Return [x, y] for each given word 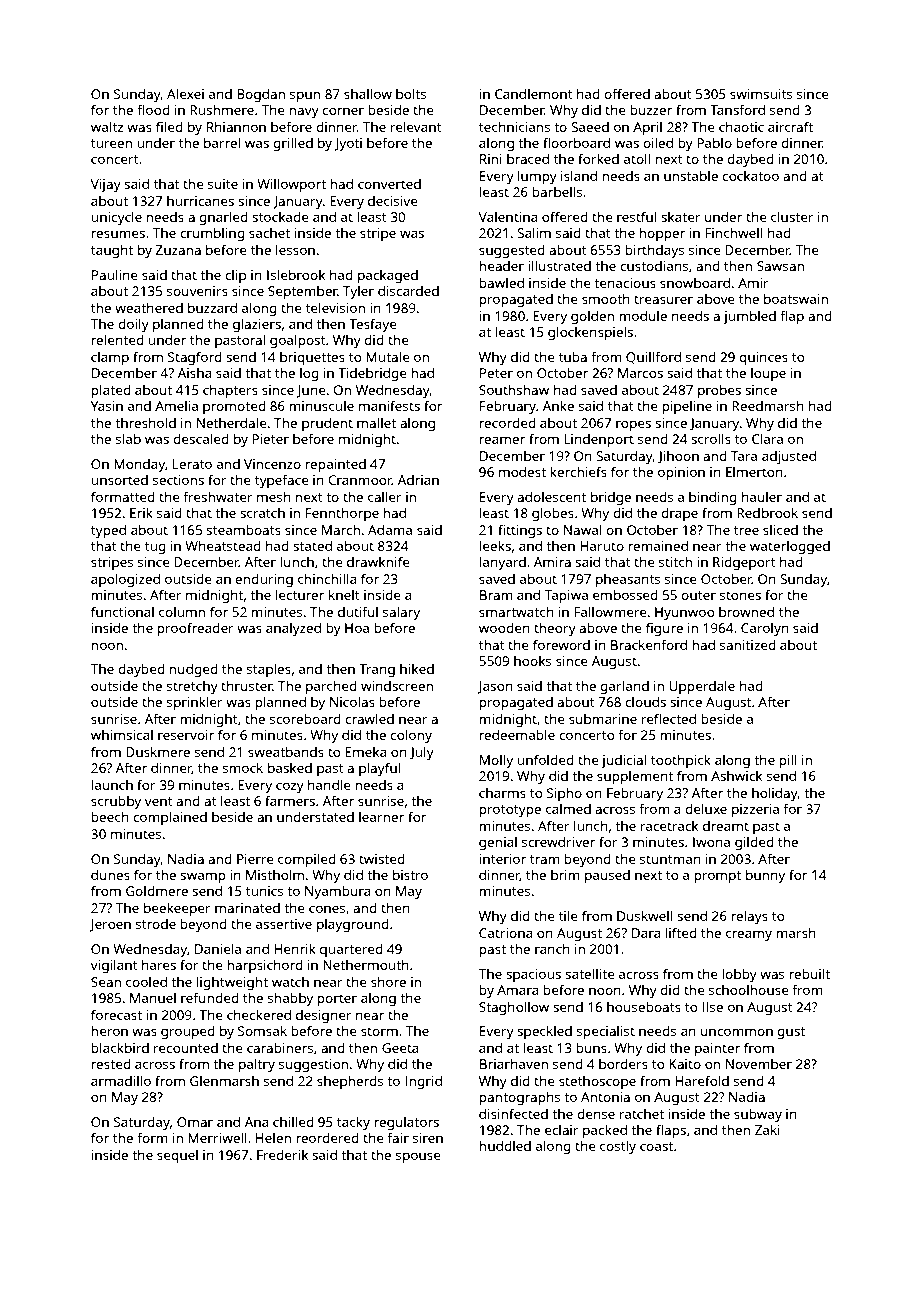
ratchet [642, 1114]
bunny [765, 876]
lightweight [232, 983]
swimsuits [761, 94]
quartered [351, 950]
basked [290, 768]
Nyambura [338, 892]
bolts [411, 93]
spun [305, 97]
